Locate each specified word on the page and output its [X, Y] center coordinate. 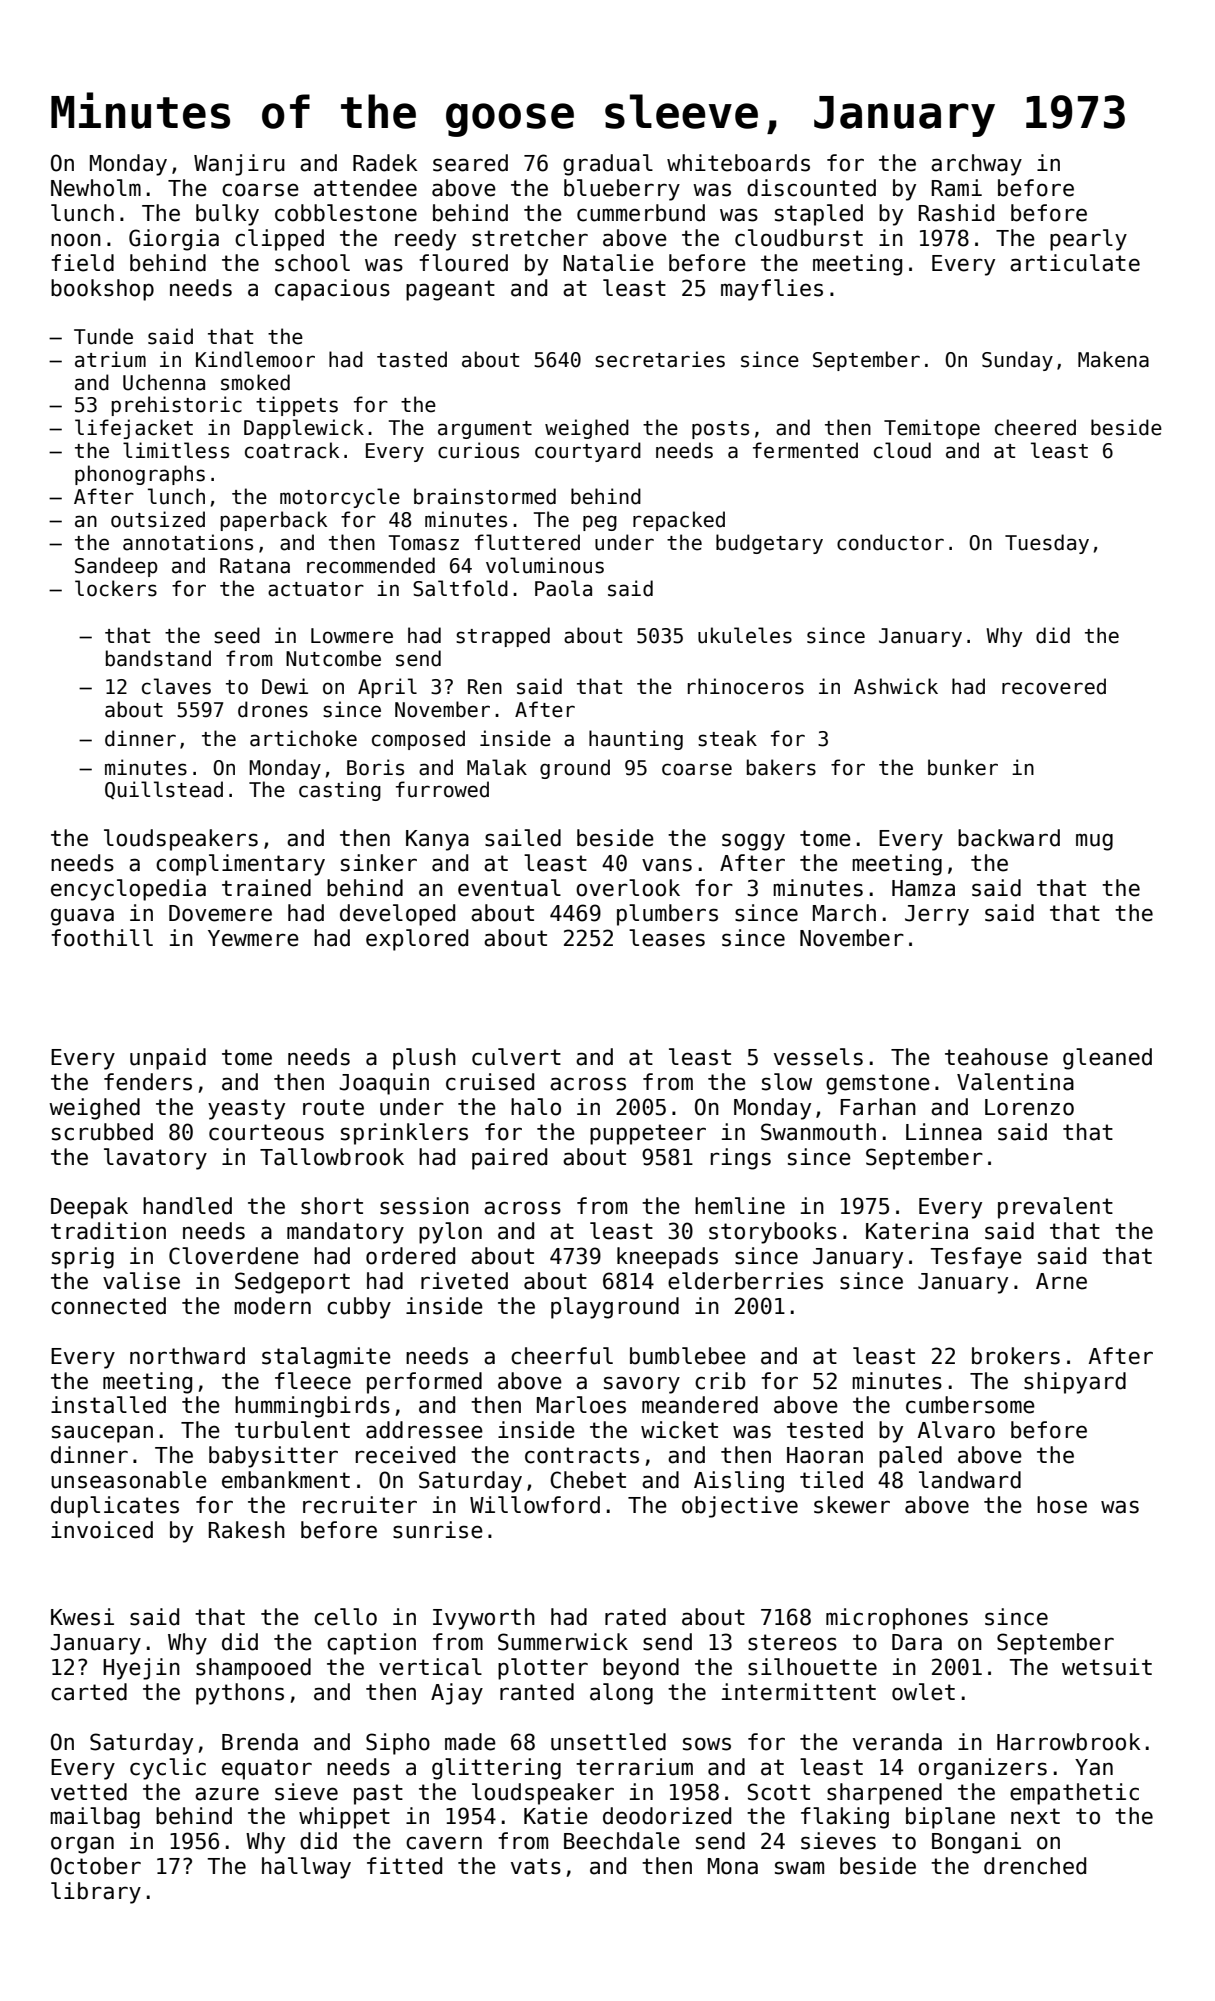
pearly [1088, 240]
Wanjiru [239, 165]
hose [1062, 1505]
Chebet [588, 1480]
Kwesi [82, 1617]
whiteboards [738, 163]
